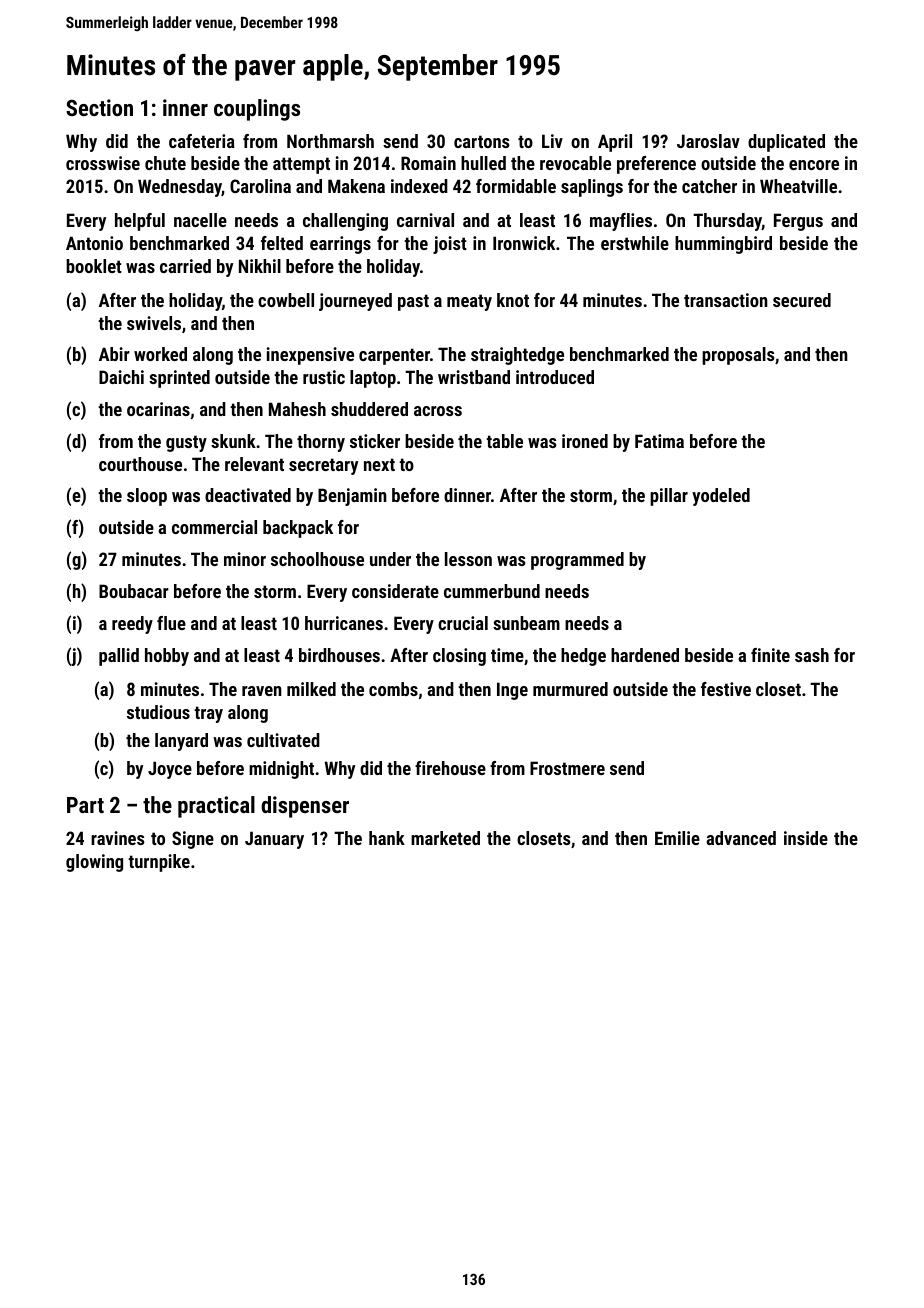 The height and width of the screenshot is (1308, 924). What do you see at coordinates (726, 300) in the screenshot?
I see `transaction` at bounding box center [726, 300].
